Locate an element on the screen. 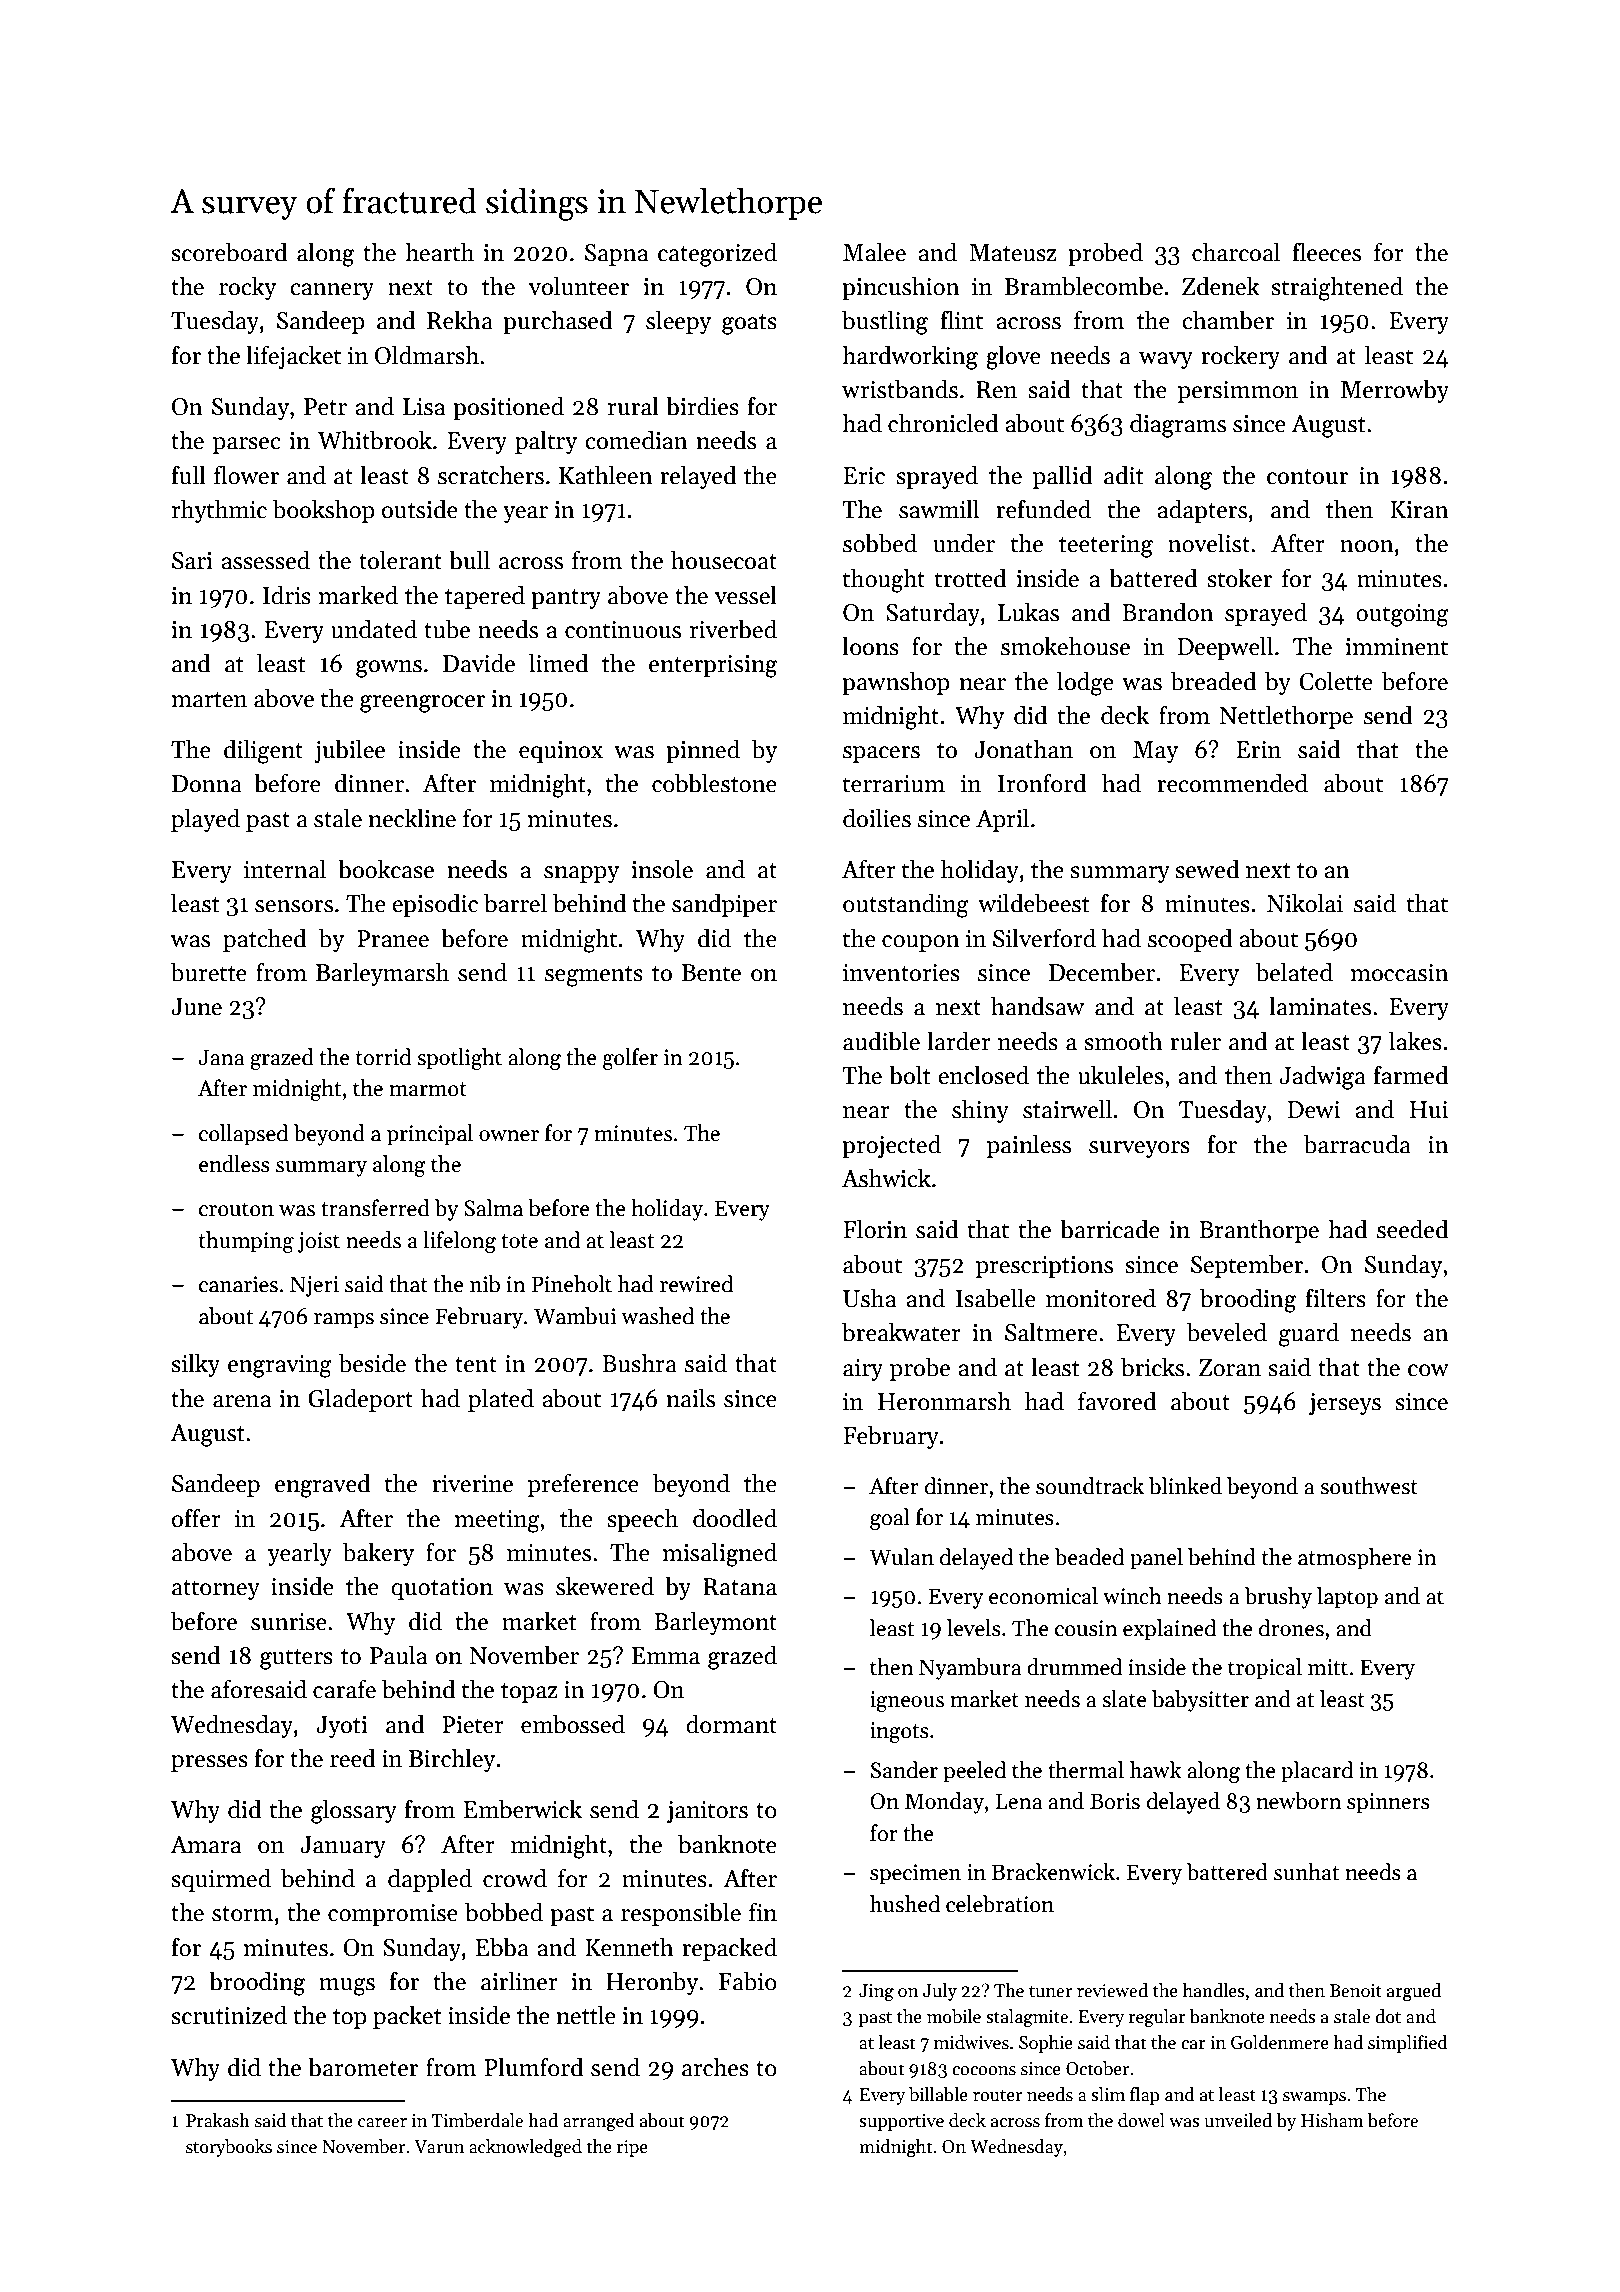  rockery is located at coordinates (1240, 357).
